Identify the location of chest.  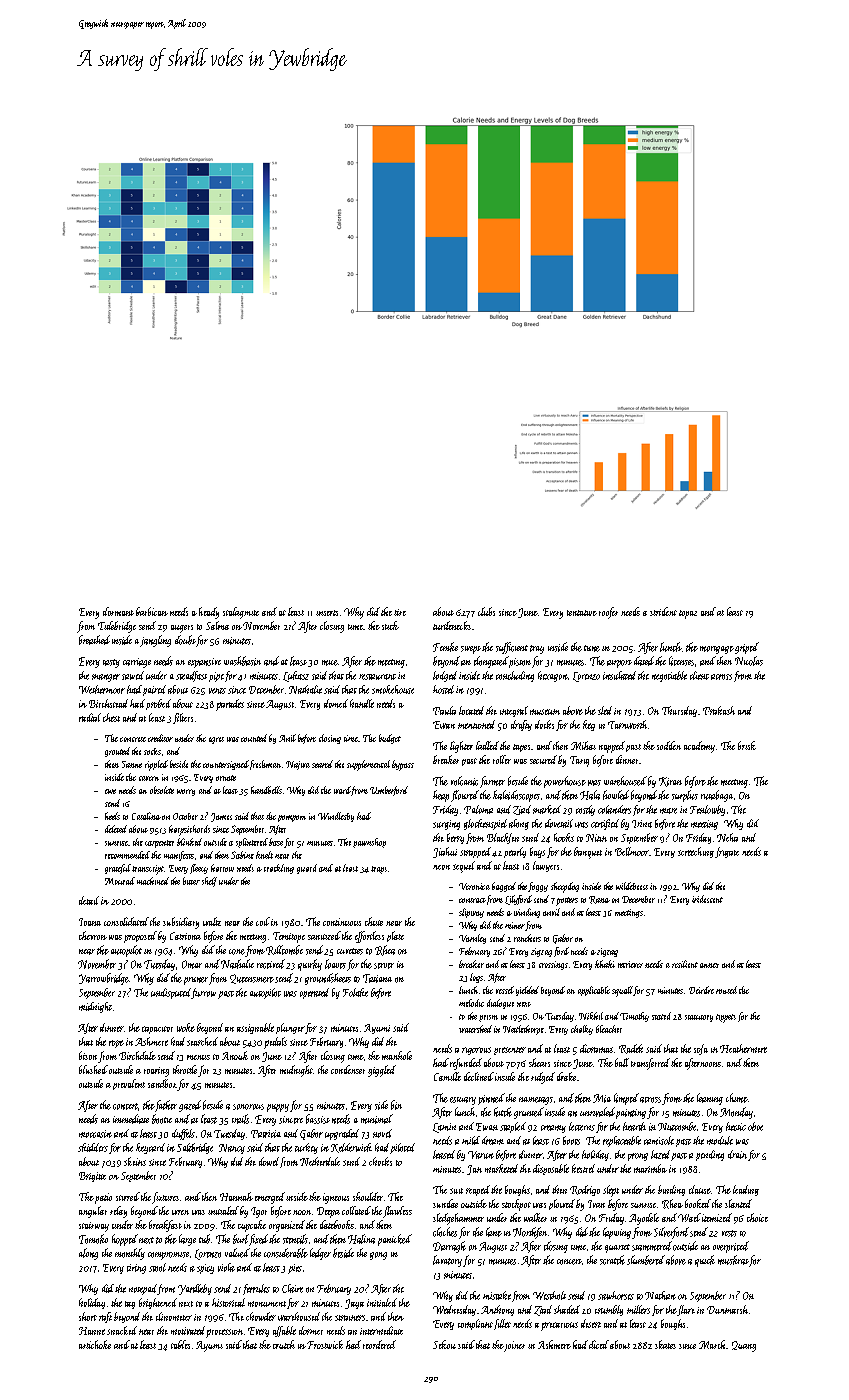
(111, 717).
